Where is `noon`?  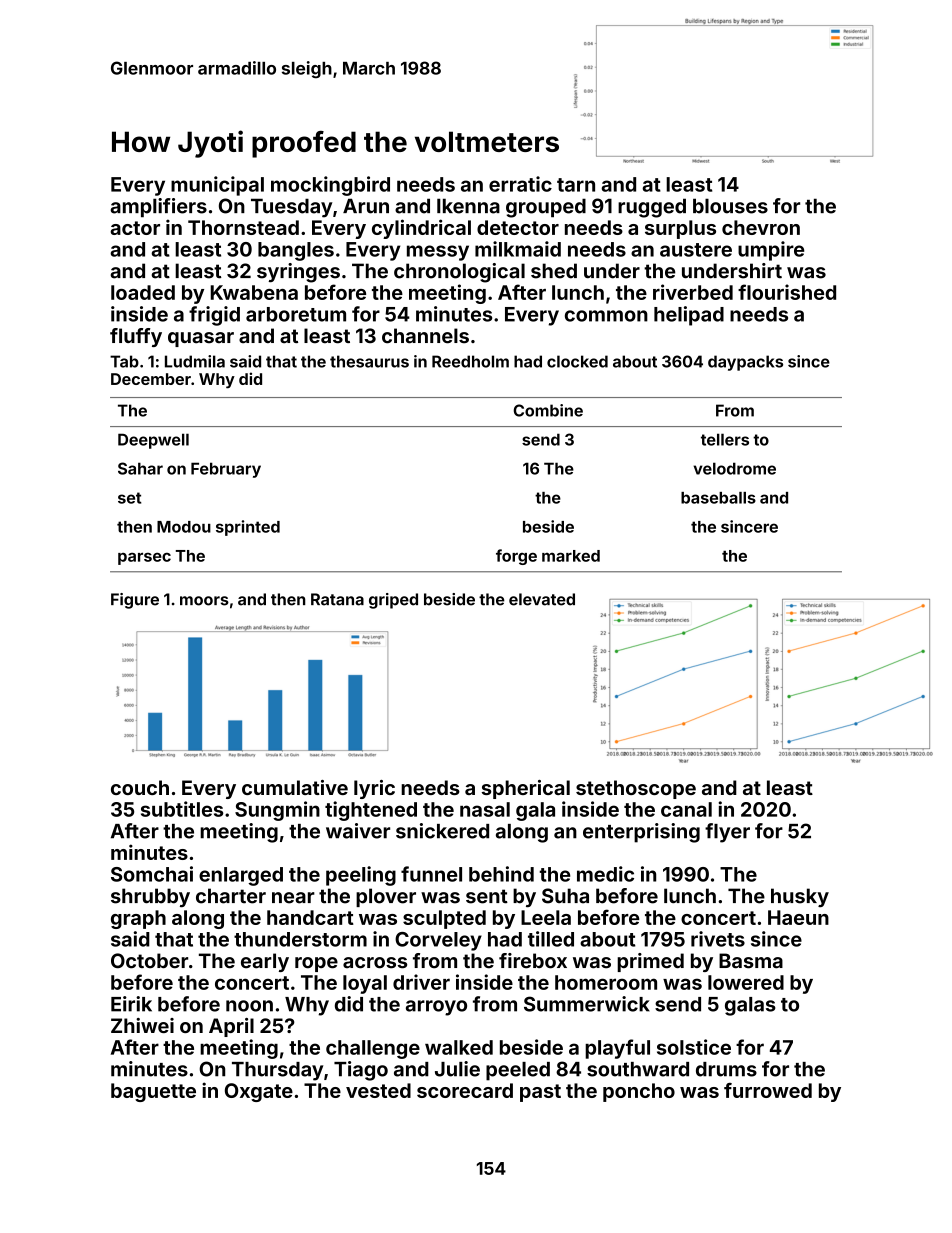
noon is located at coordinates (249, 1006).
